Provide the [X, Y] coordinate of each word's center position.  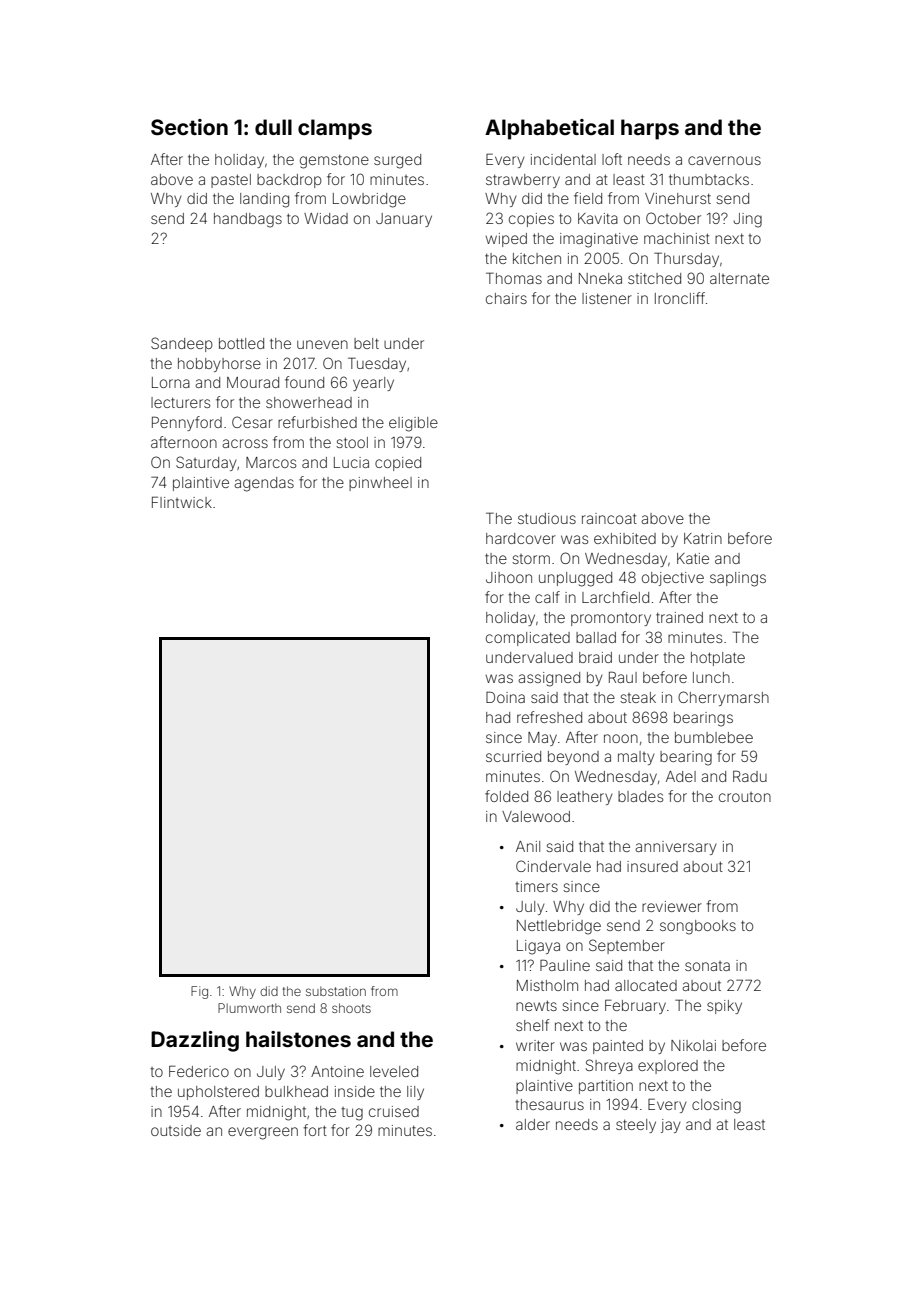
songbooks [698, 927]
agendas [264, 484]
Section [189, 127]
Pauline [565, 965]
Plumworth [249, 1008]
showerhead [309, 402]
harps [650, 129]
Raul [623, 677]
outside [176, 1130]
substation [336, 991]
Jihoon [509, 577]
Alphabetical [549, 129]
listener [607, 298]
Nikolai [693, 1045]
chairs [506, 298]
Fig [199, 992]
